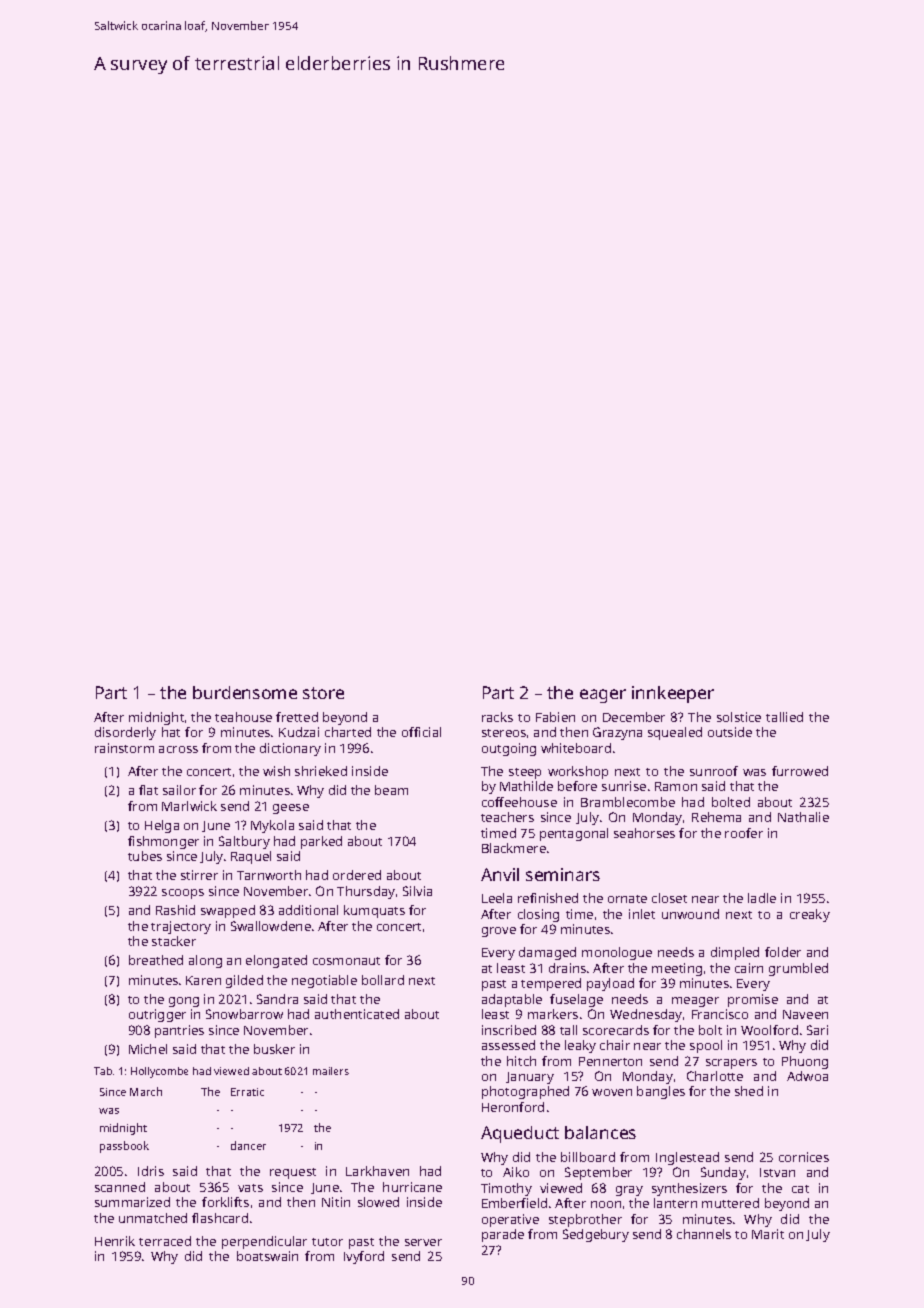 This screenshot has height=1308, width=924. What do you see at coordinates (509, 1030) in the screenshot?
I see `inscribed` at bounding box center [509, 1030].
